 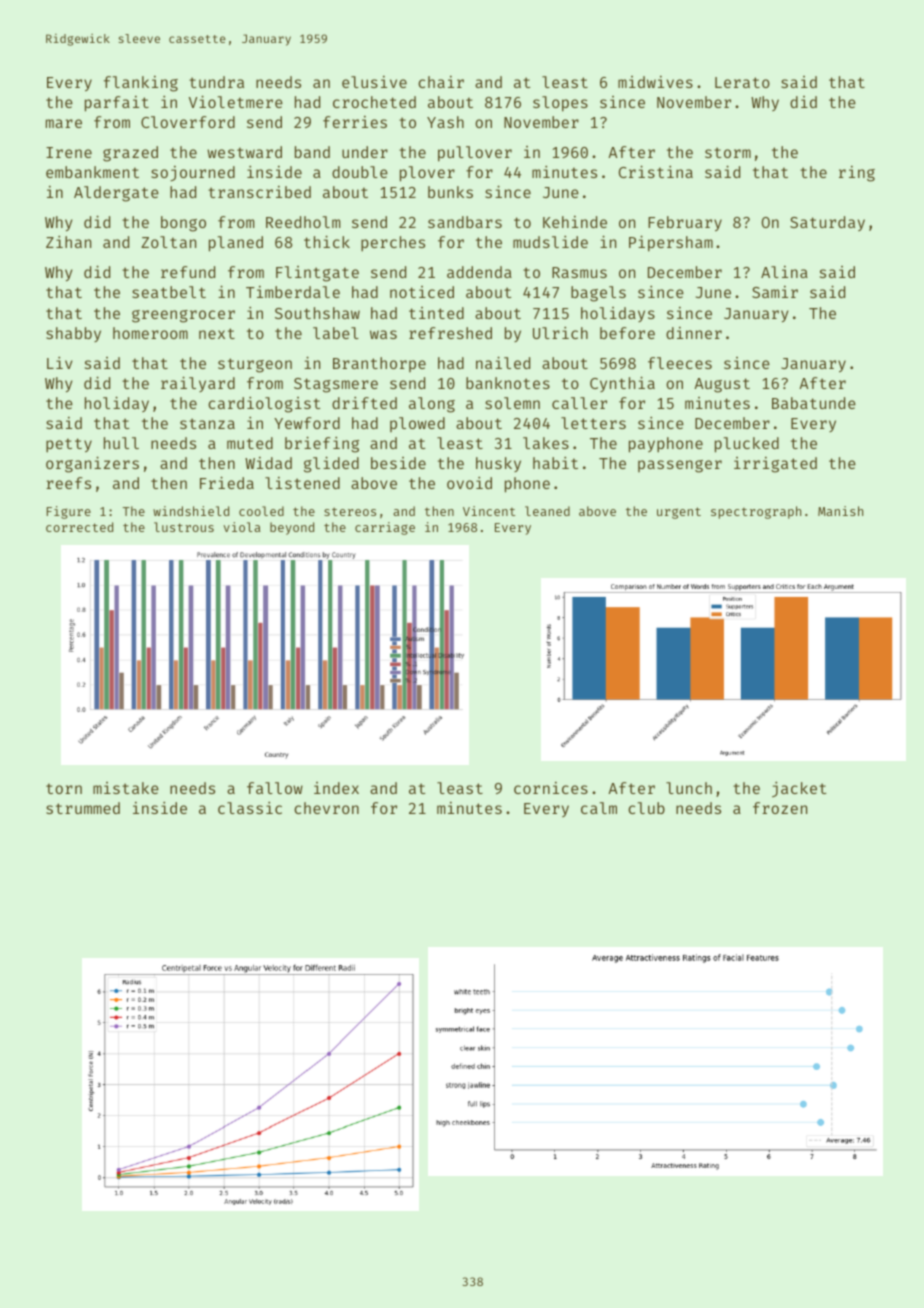 I want to click on corrected, so click(x=79, y=527).
